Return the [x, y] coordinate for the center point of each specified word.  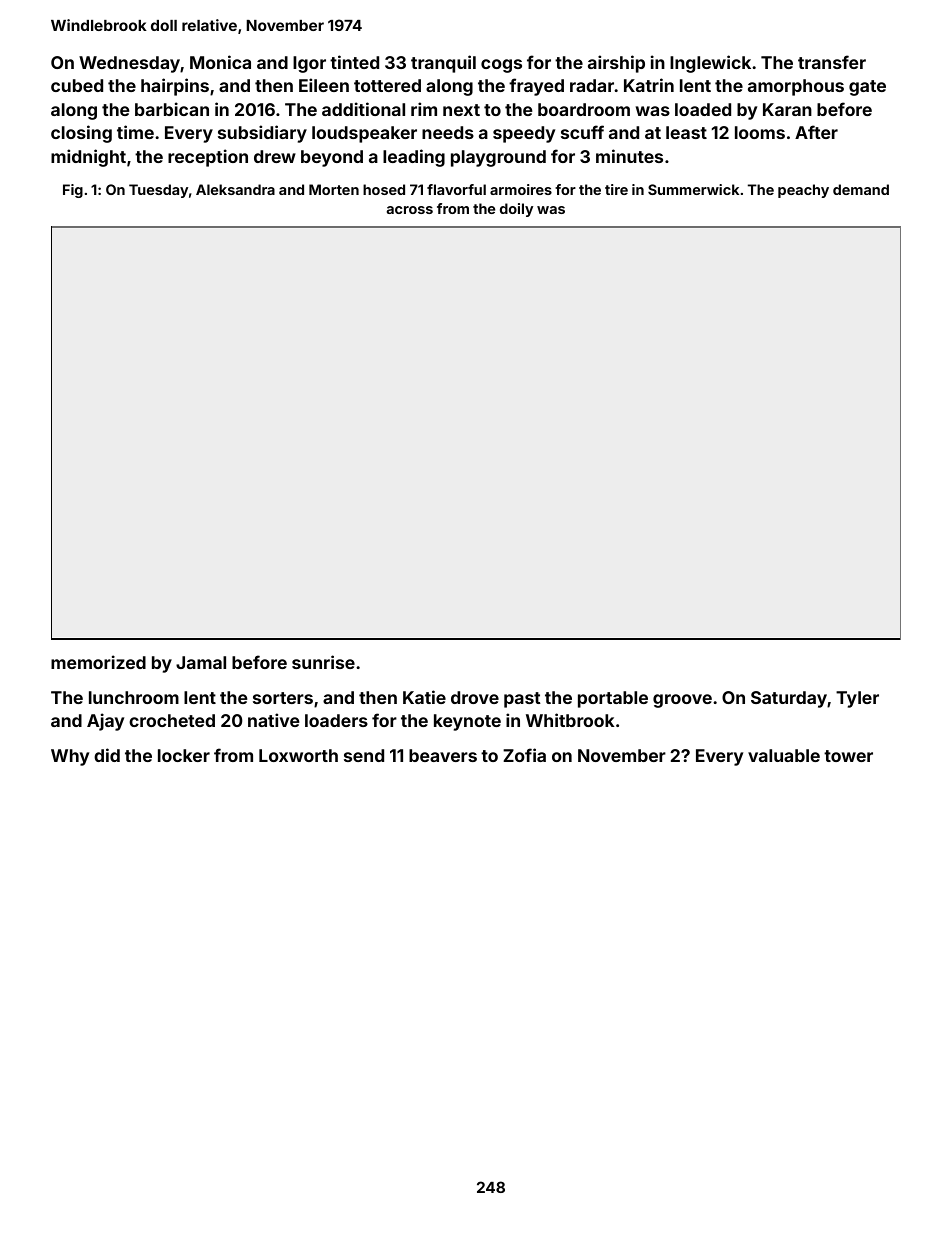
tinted [354, 62]
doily [516, 210]
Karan [787, 109]
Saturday [789, 699]
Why [70, 757]
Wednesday [129, 64]
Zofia [524, 755]
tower [848, 756]
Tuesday [158, 191]
